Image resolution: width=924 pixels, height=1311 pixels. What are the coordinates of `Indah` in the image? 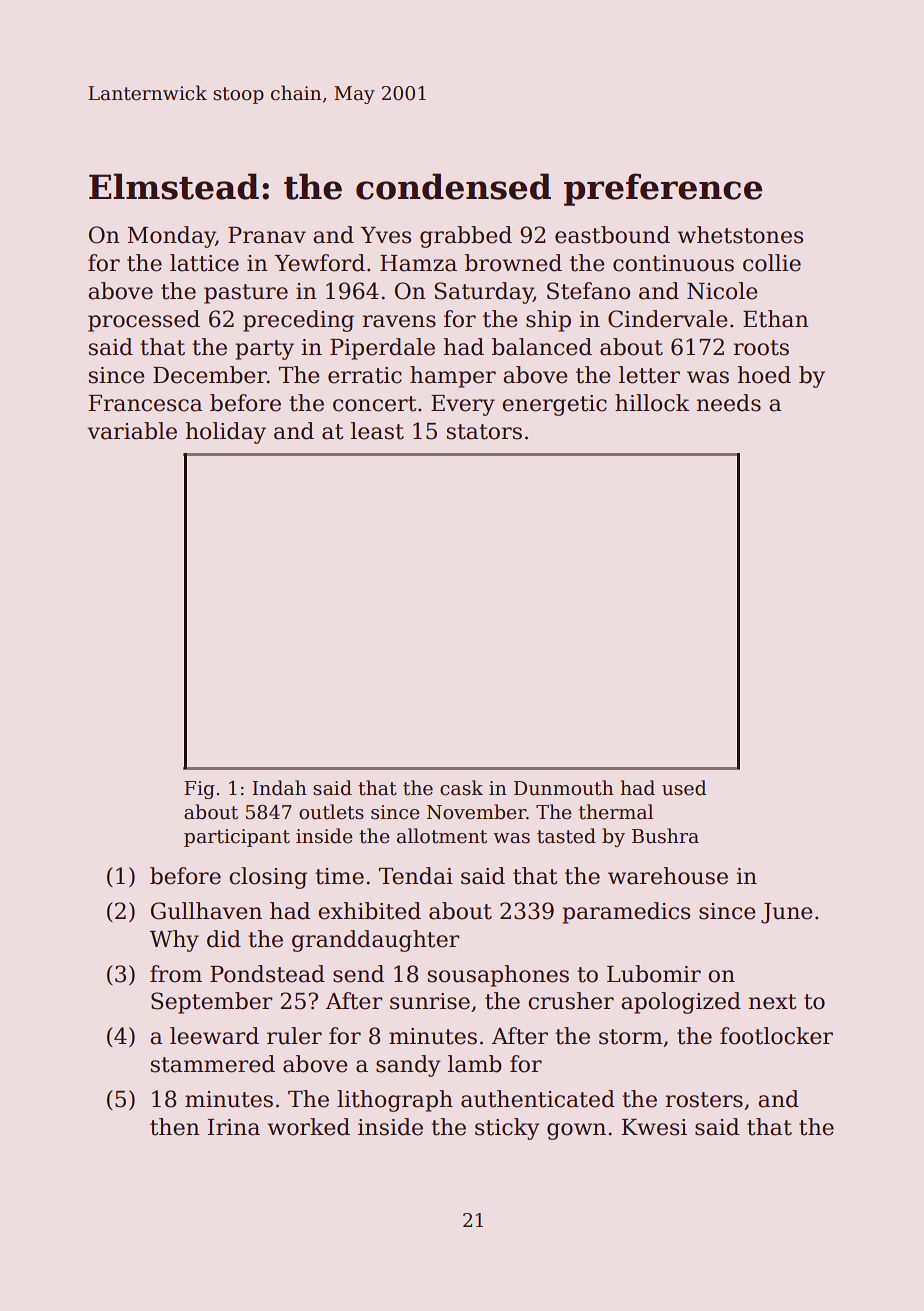 It's located at (279, 788).
